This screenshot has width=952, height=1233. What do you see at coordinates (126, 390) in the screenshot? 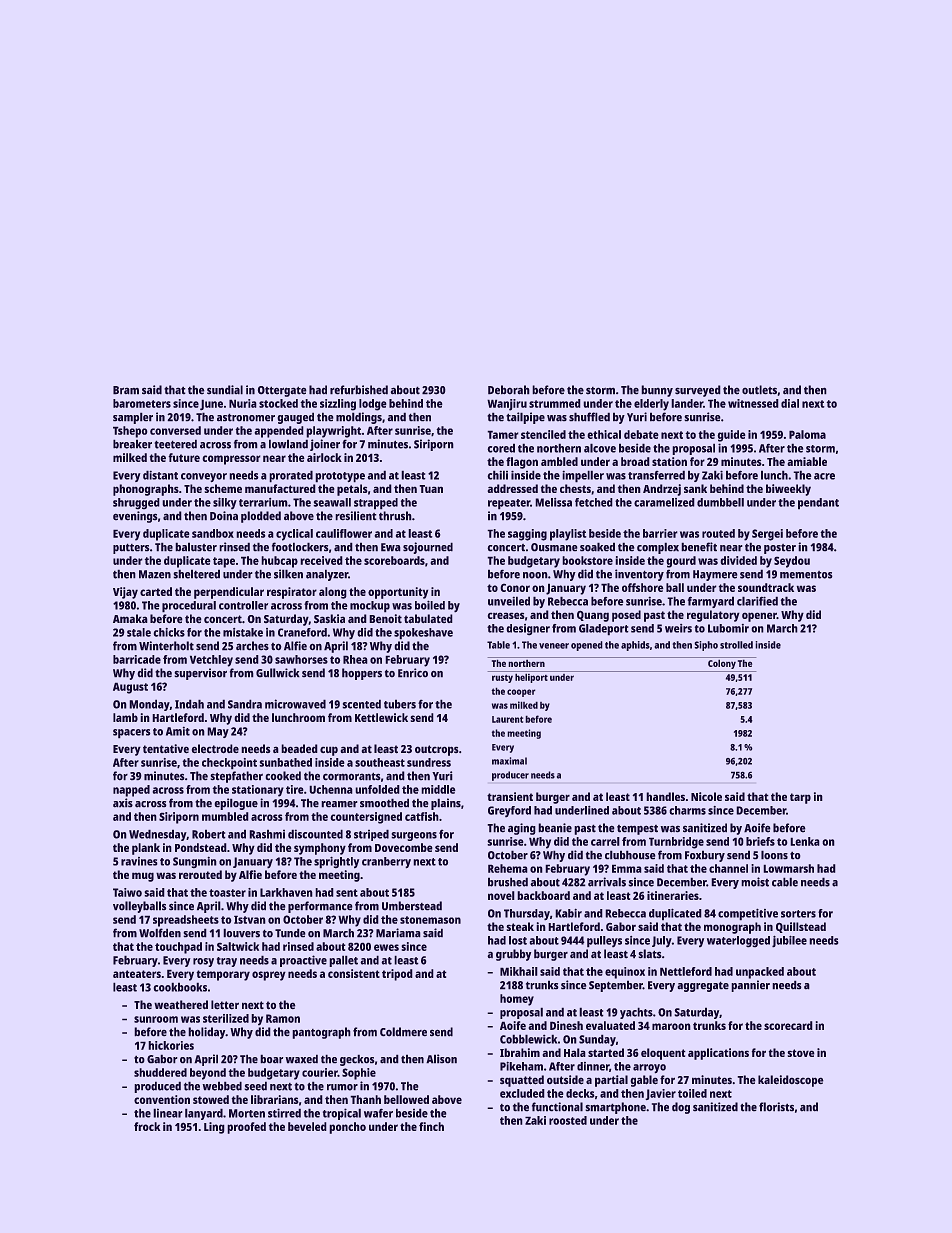
I see `Bram` at bounding box center [126, 390].
